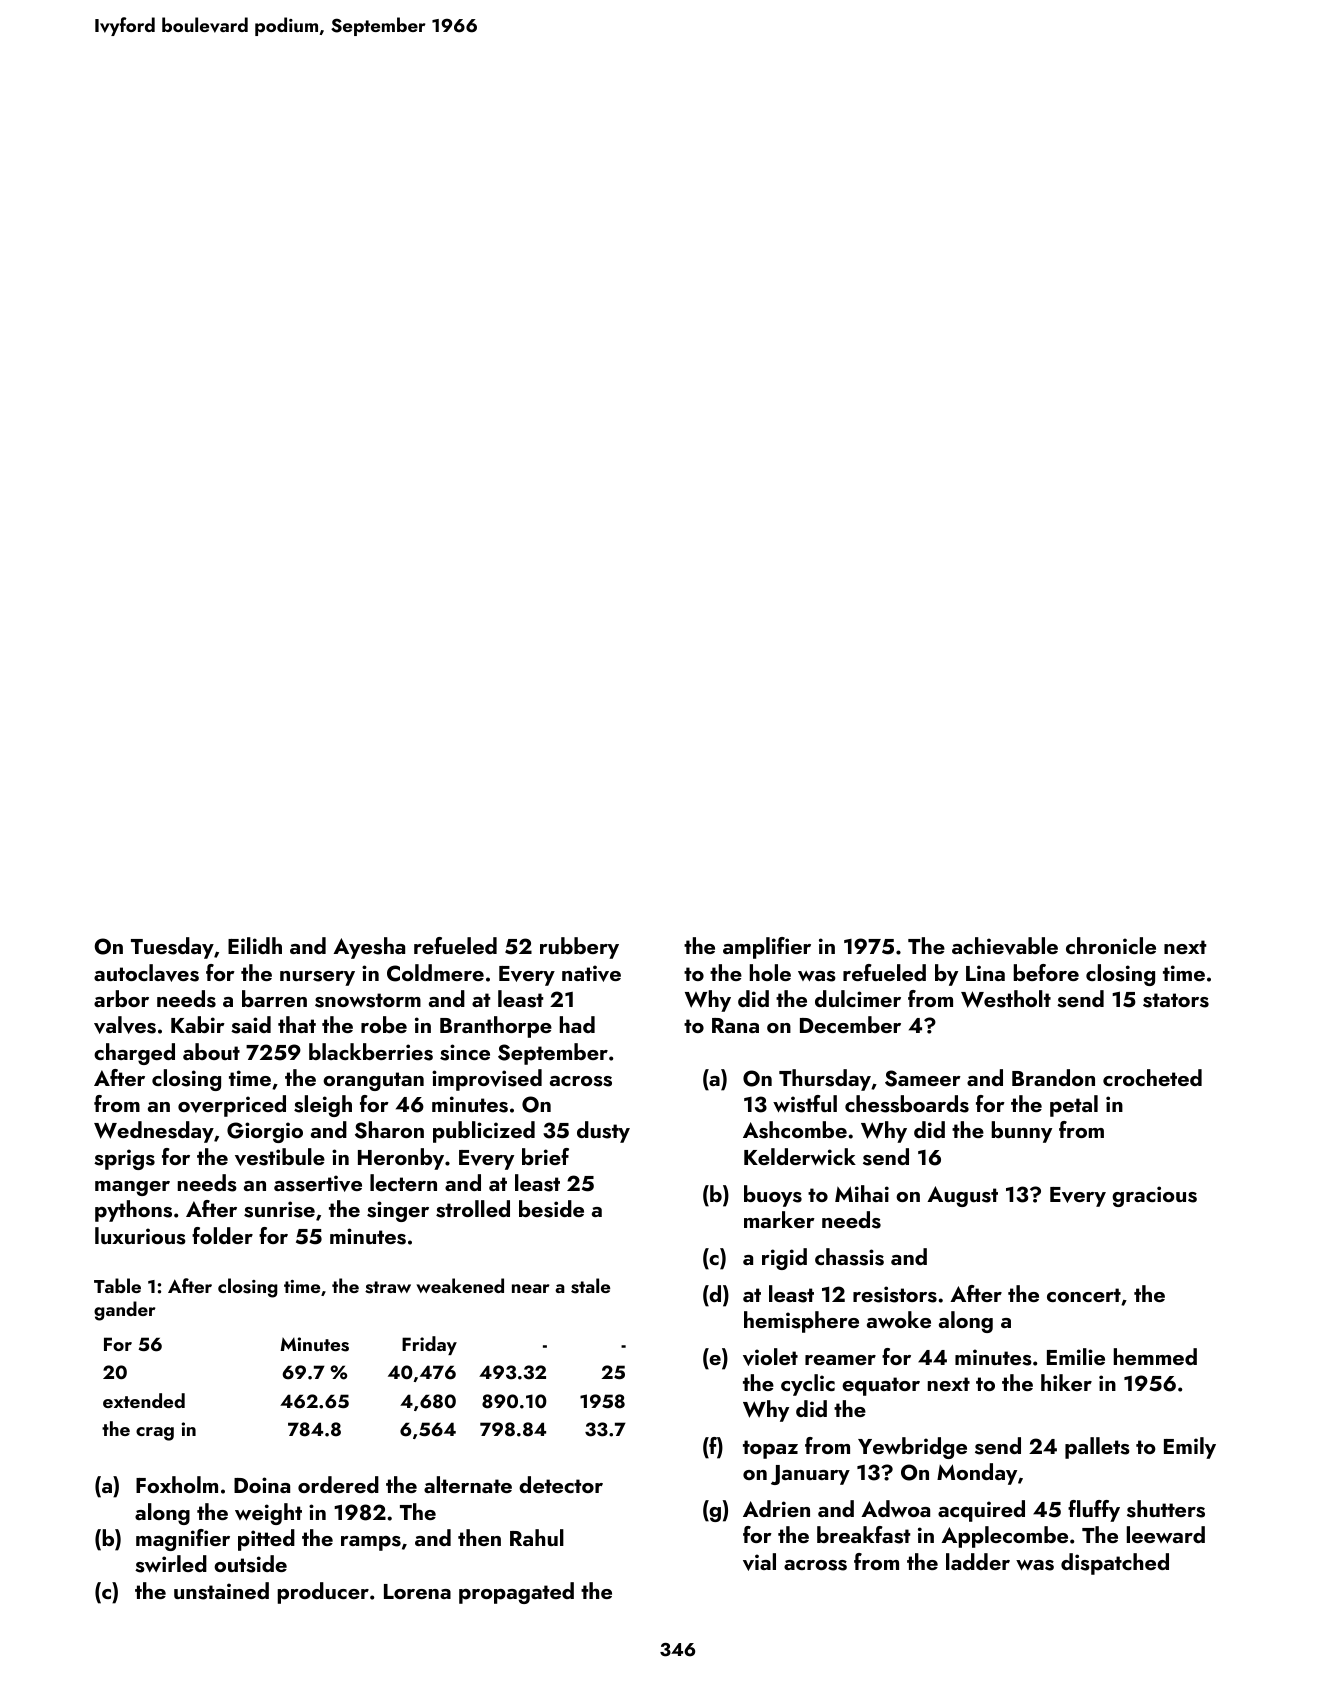 This image has height=1707, width=1319. Describe the element at coordinates (735, 1025) in the image. I see `Rana` at that location.
